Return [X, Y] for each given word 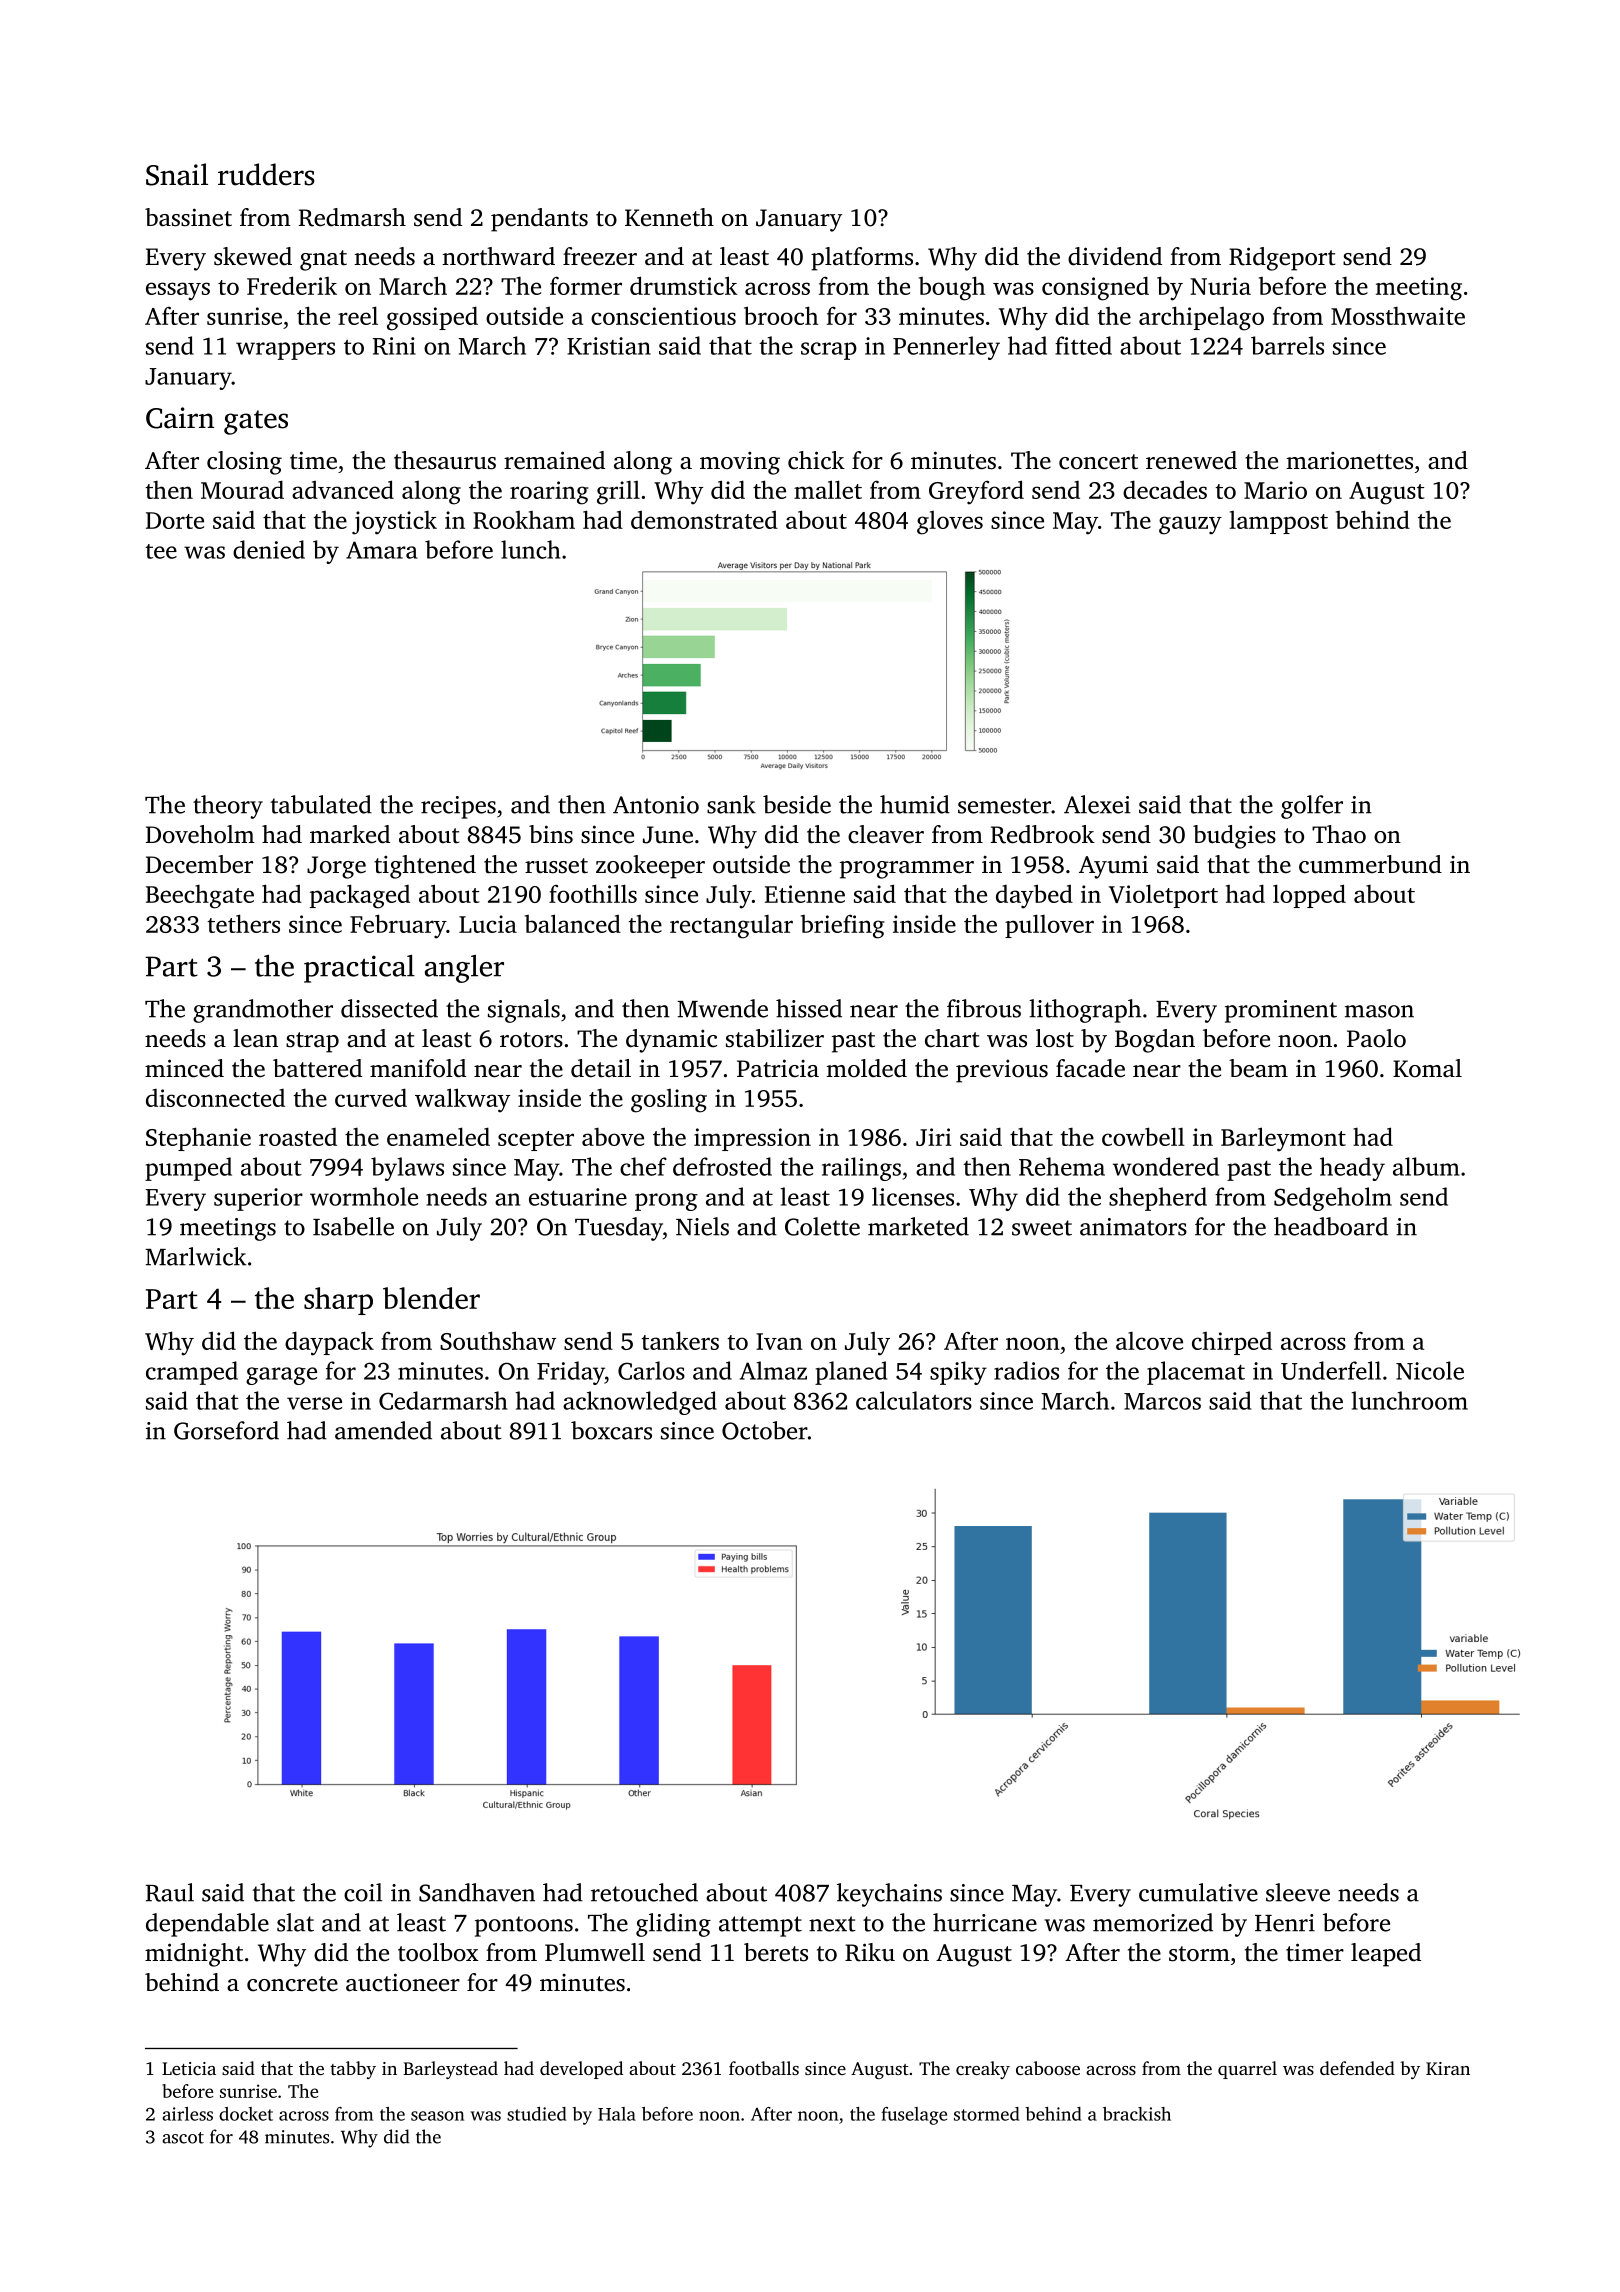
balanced [573, 923]
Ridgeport [1282, 259]
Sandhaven [477, 1892]
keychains [889, 1895]
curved [371, 1097]
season [437, 2116]
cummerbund [1370, 864]
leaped [1386, 1955]
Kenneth [669, 217]
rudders [266, 174]
